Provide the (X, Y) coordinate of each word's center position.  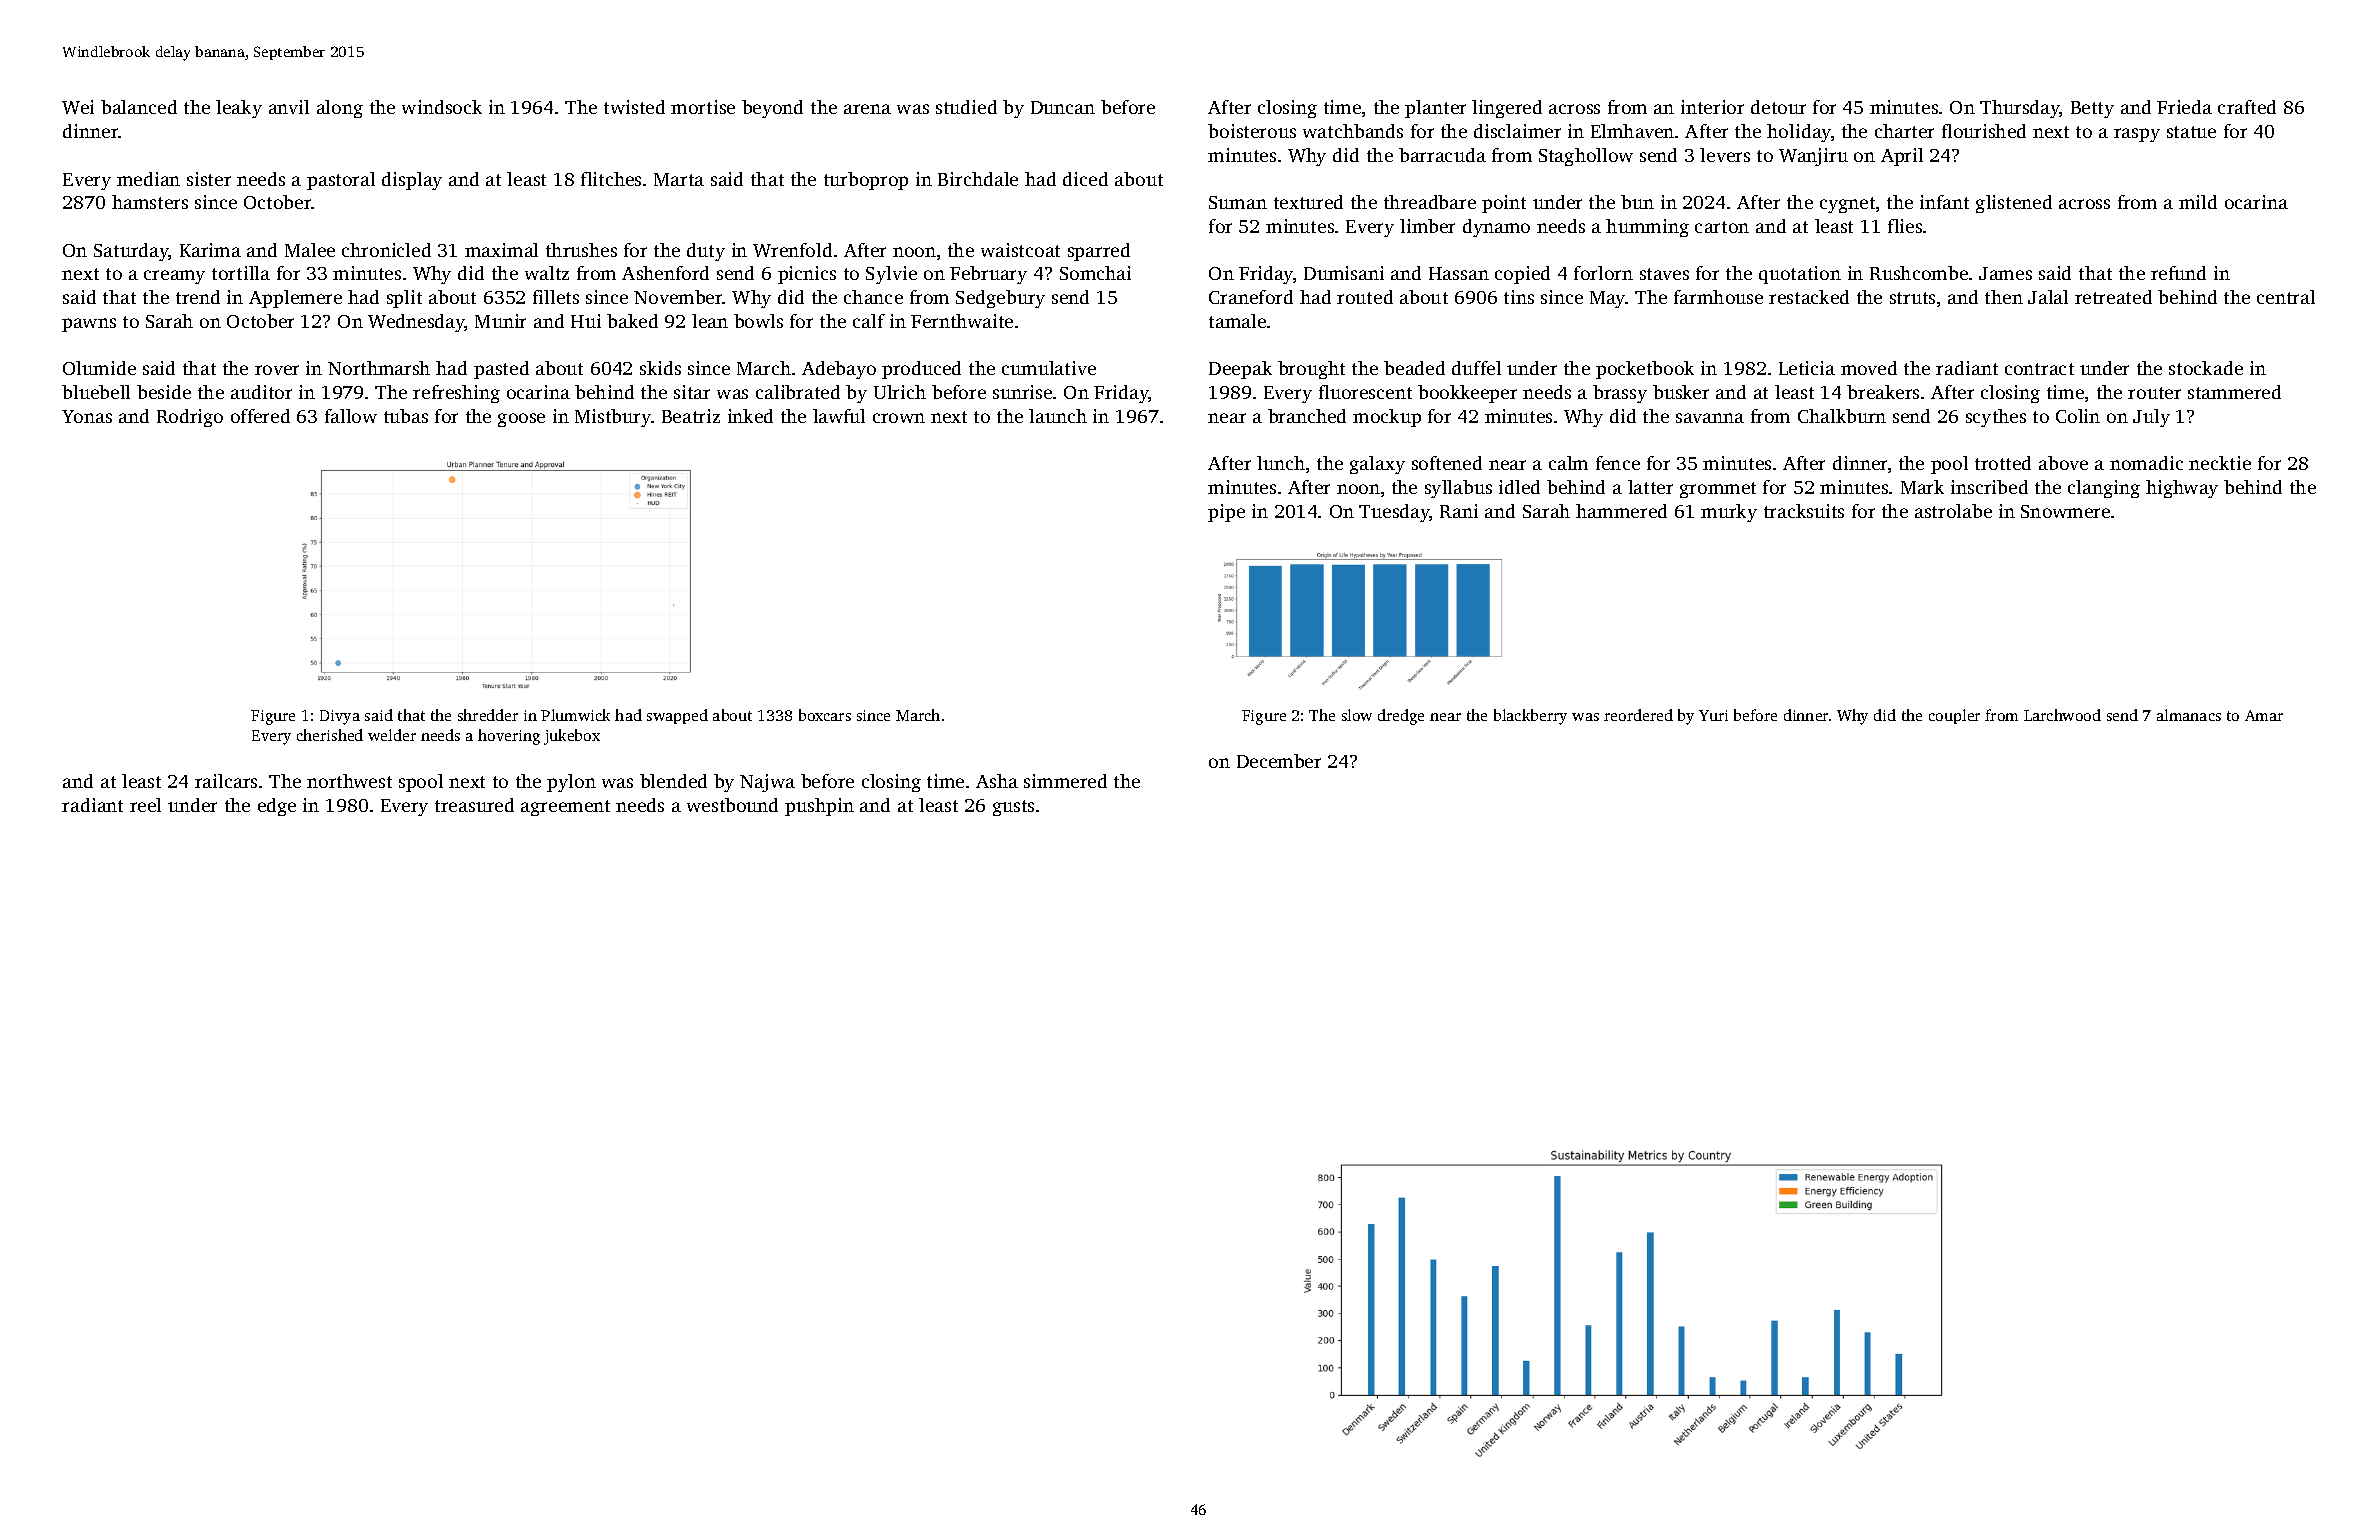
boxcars (825, 715)
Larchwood (2062, 715)
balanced (139, 107)
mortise (703, 107)
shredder (488, 715)
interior (1712, 107)
